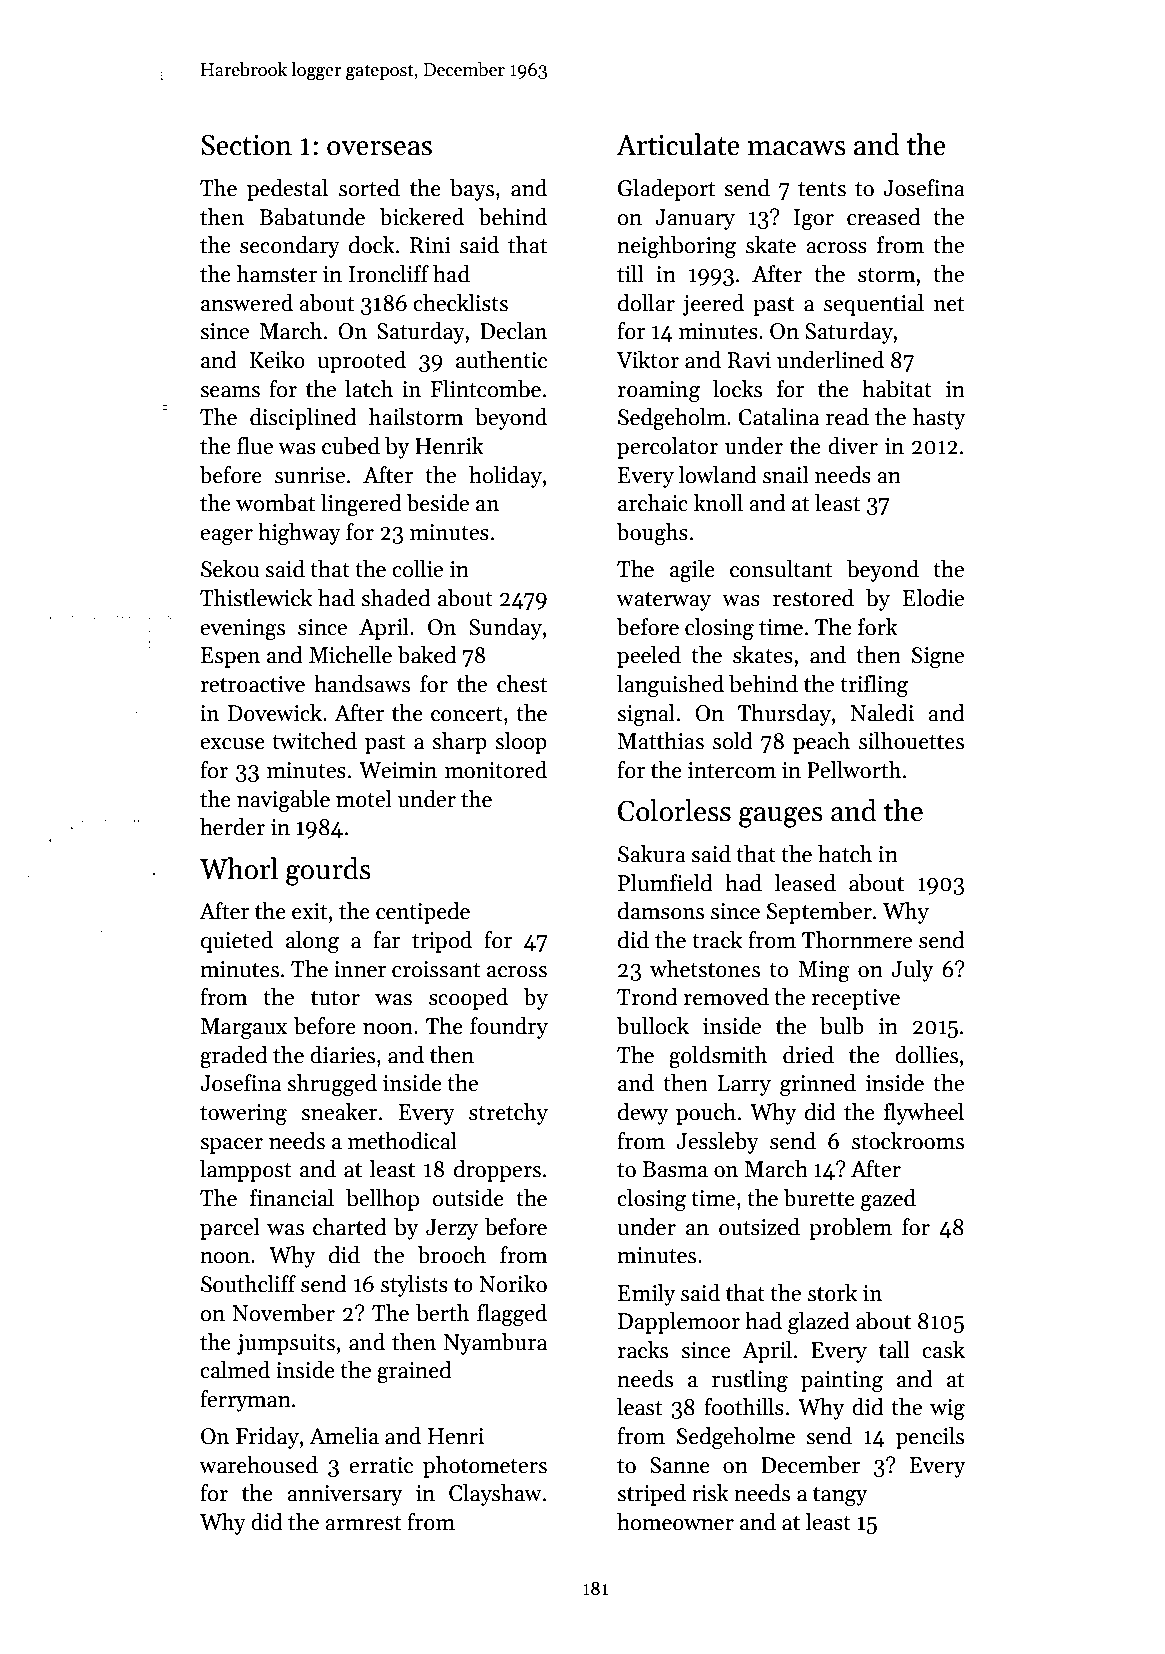 The height and width of the screenshot is (1654, 1165). What do you see at coordinates (277, 274) in the screenshot?
I see `hamster` at bounding box center [277, 274].
